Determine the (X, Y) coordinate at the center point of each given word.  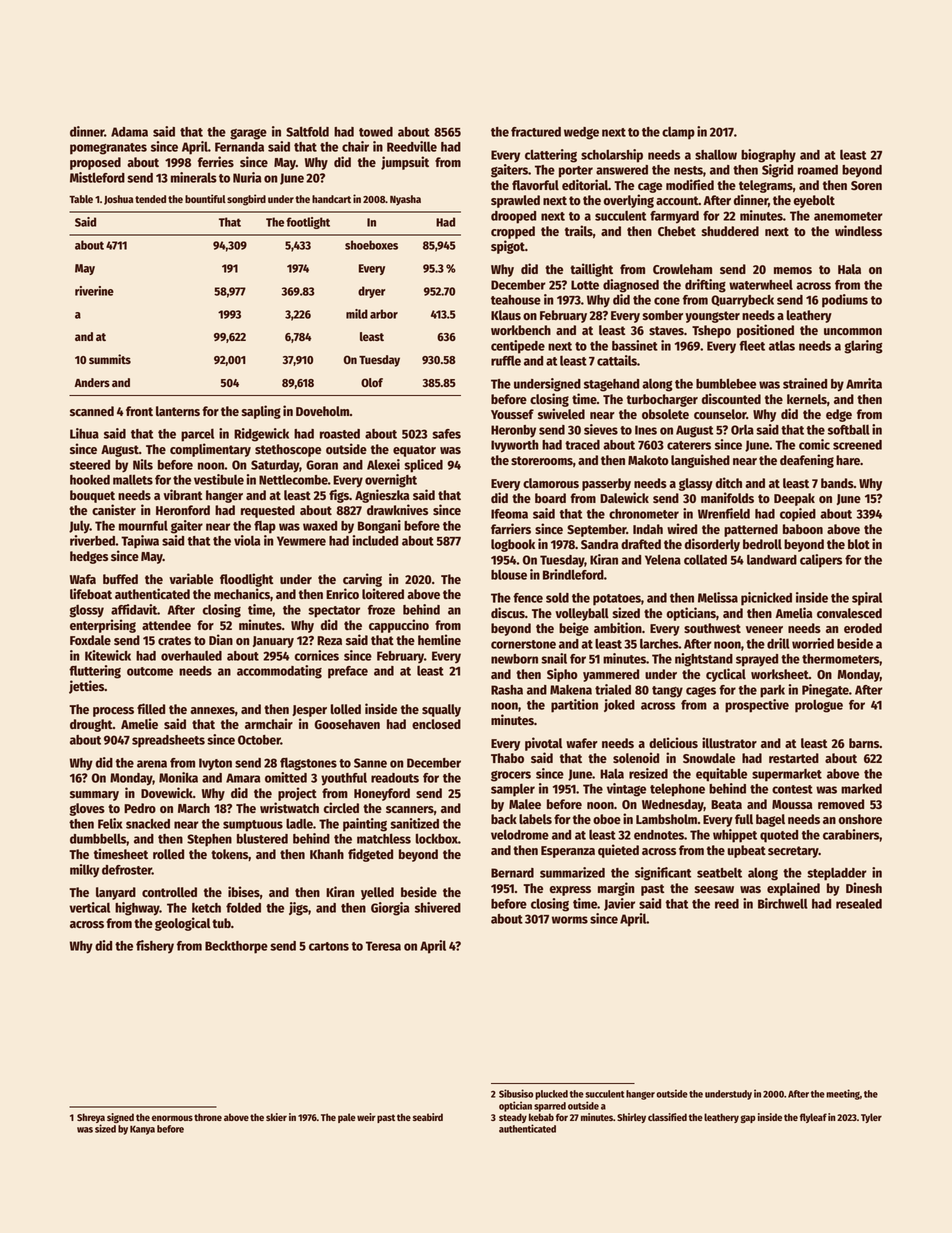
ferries (216, 161)
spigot (508, 247)
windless (858, 230)
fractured (536, 132)
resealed (859, 904)
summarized (572, 872)
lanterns (178, 411)
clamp (678, 133)
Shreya (91, 1118)
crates (174, 640)
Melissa (718, 597)
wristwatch (289, 807)
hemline (439, 639)
